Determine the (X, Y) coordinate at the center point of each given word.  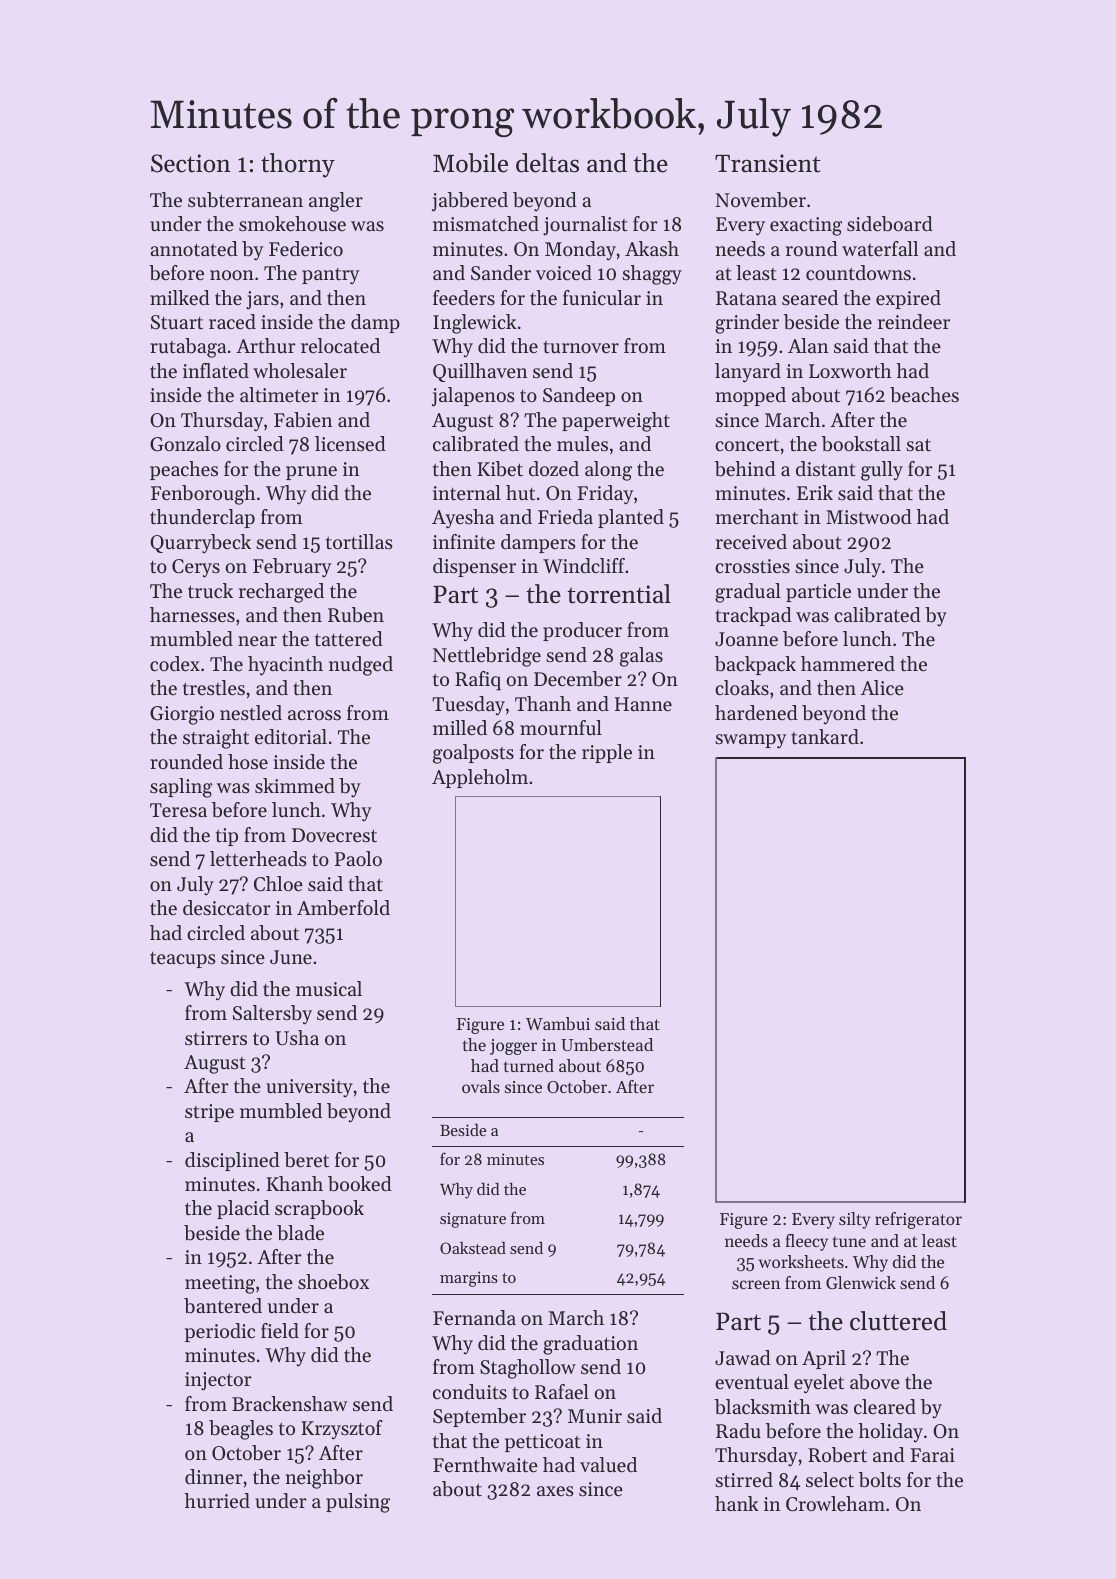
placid (243, 1209)
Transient (768, 163)
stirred (744, 1480)
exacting (806, 226)
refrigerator (918, 1220)
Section (191, 163)
